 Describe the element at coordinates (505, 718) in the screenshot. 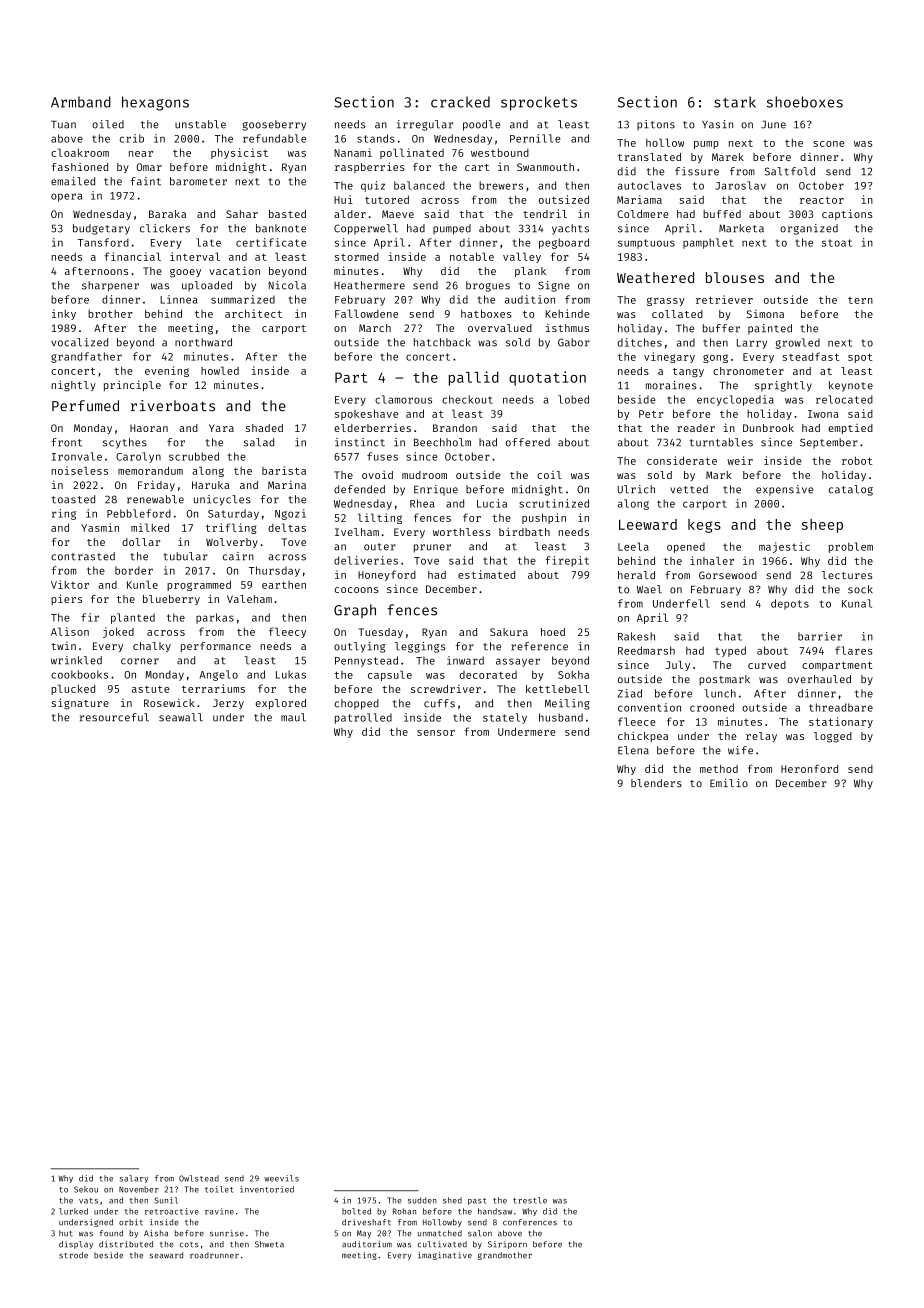

I see `stately` at that location.
